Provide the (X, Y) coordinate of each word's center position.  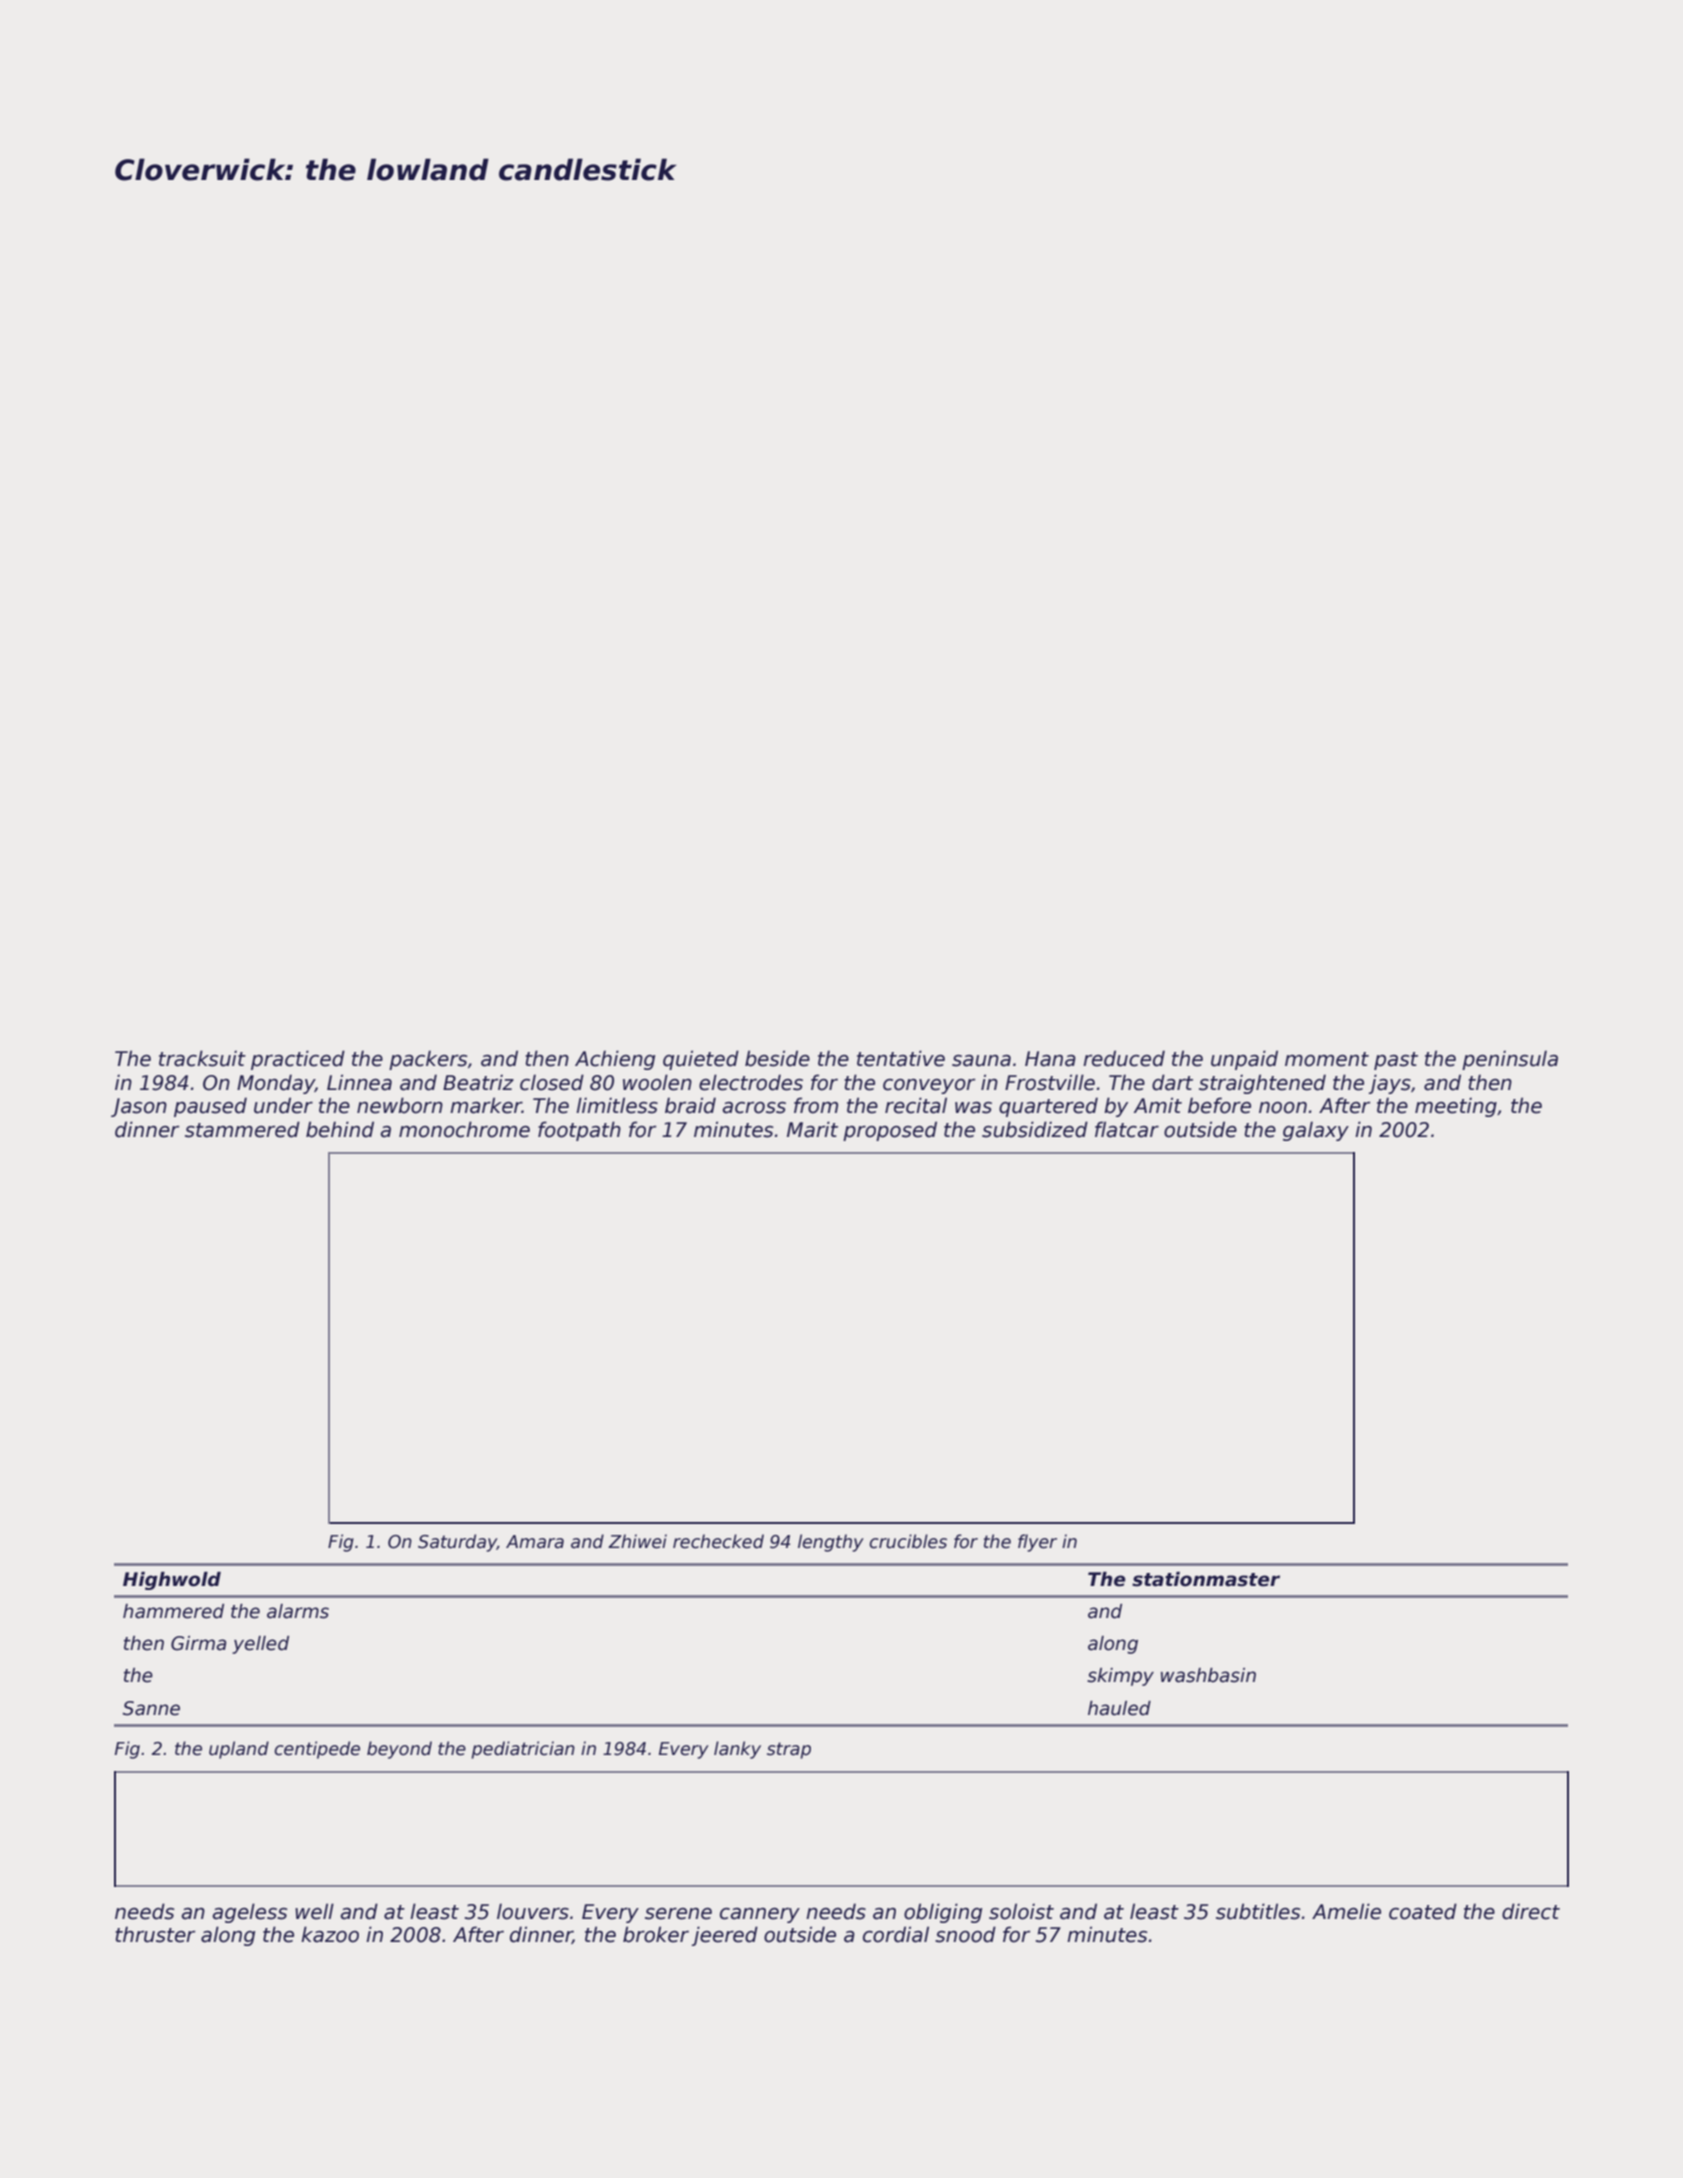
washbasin (1208, 1675)
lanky (737, 1750)
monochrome (464, 1129)
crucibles (908, 1541)
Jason (139, 1107)
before (1219, 1105)
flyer (1037, 1543)
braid (690, 1105)
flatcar (1127, 1129)
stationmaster (1206, 1579)
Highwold (172, 1581)
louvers (533, 1911)
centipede (317, 1750)
